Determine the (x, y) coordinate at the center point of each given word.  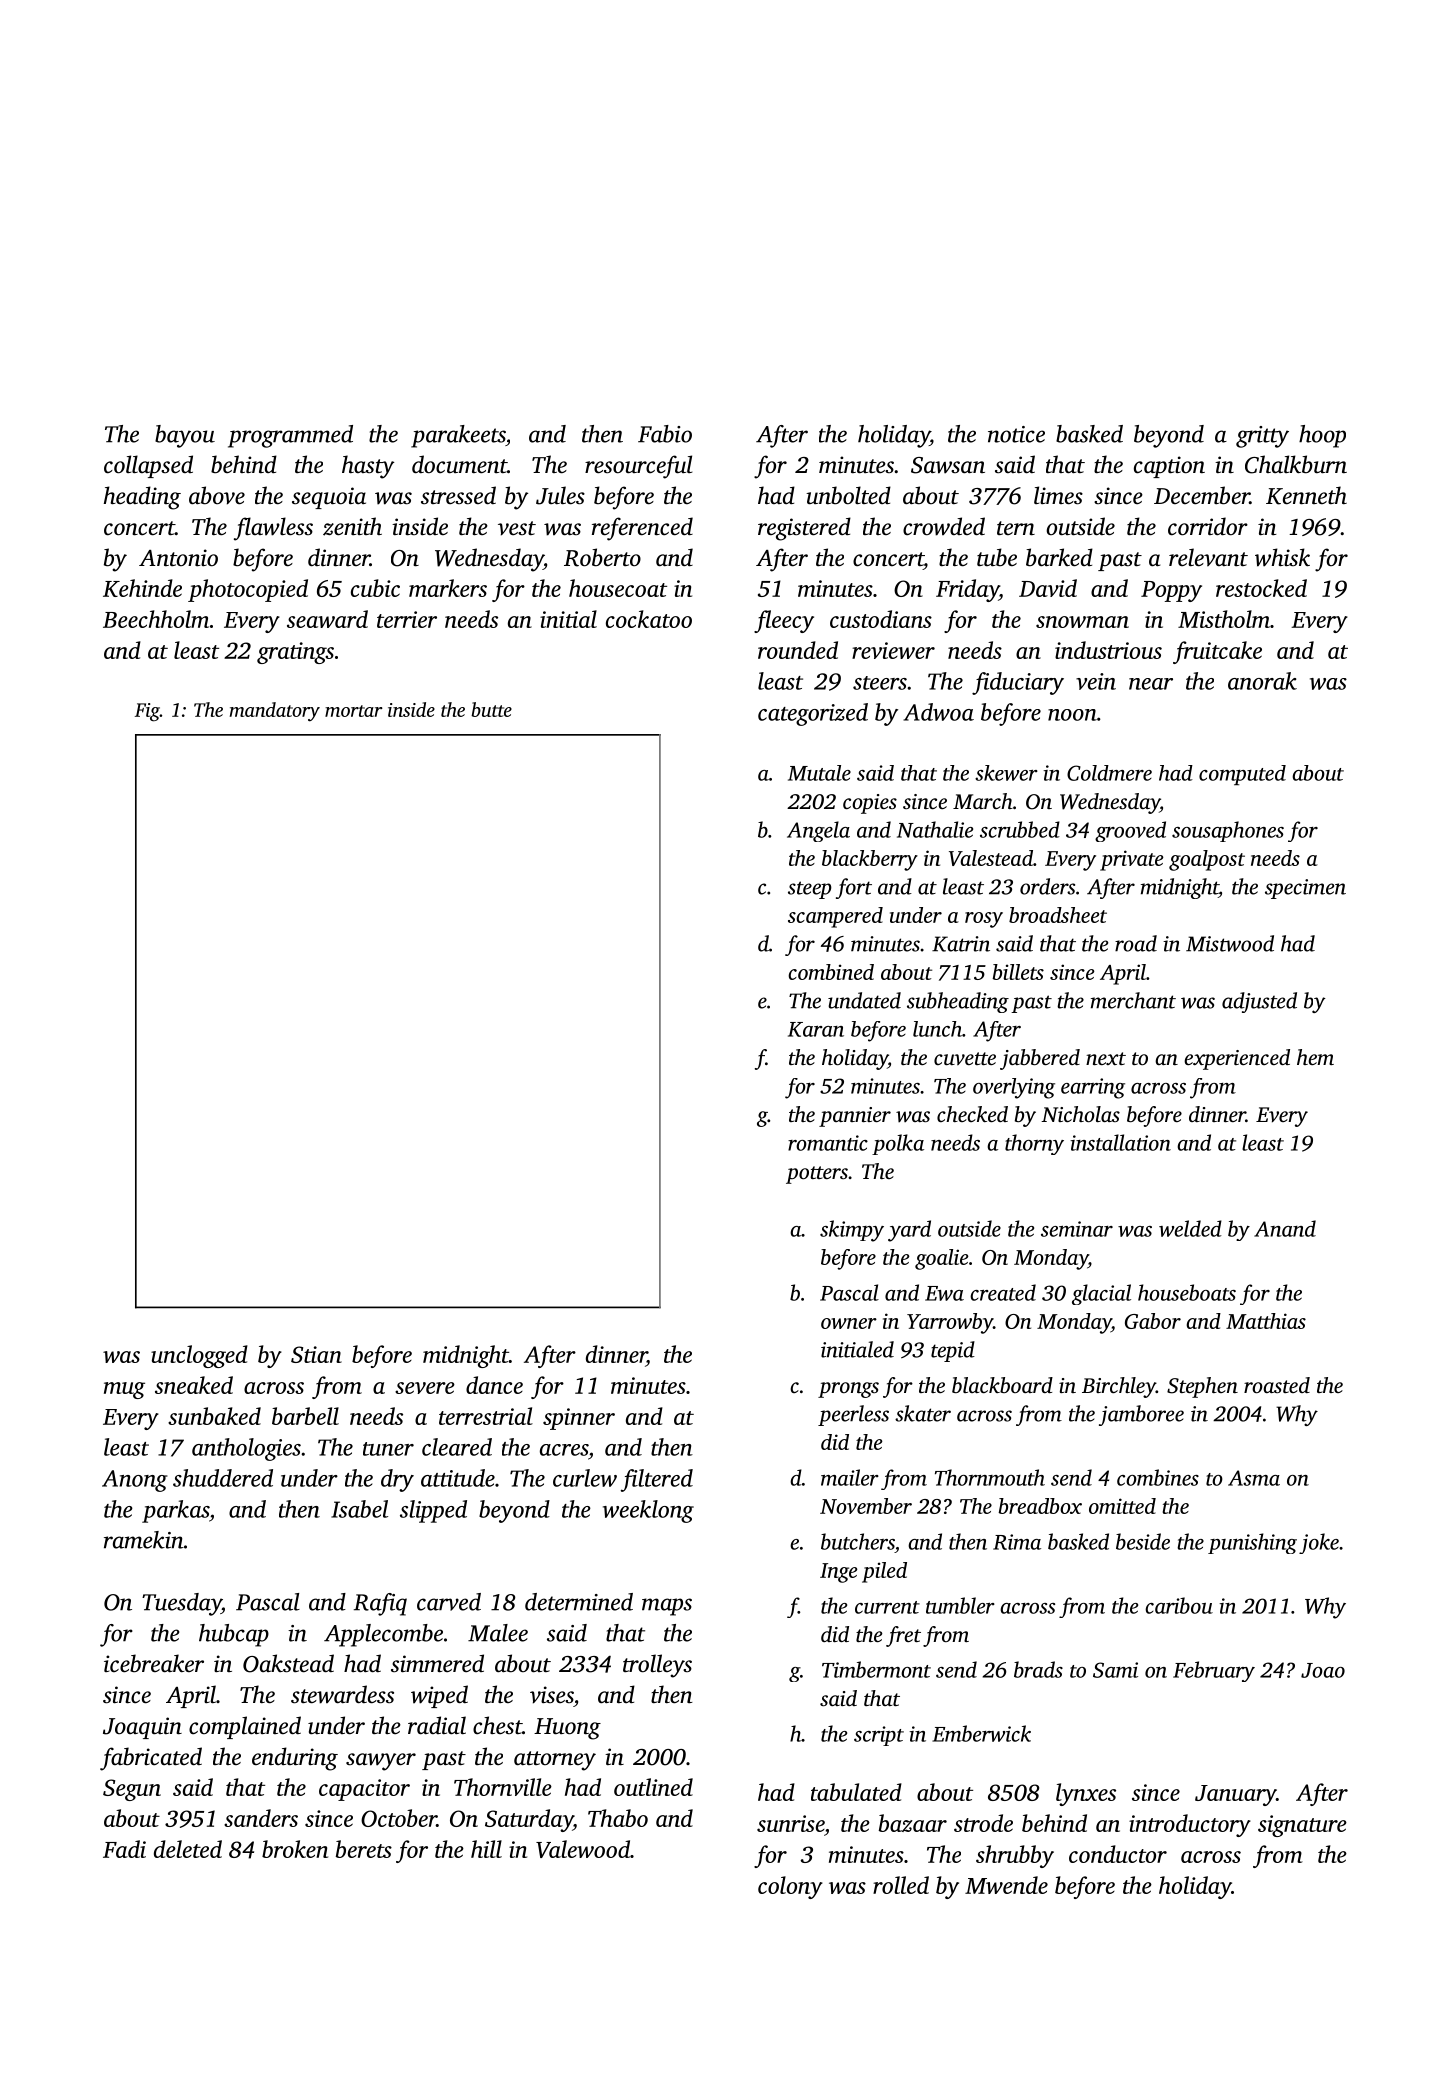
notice (1016, 434)
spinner (579, 1419)
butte (491, 709)
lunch (937, 1029)
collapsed (148, 466)
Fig (147, 712)
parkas (175, 1511)
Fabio (665, 434)
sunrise (790, 1823)
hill (486, 1849)
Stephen (1202, 1387)
